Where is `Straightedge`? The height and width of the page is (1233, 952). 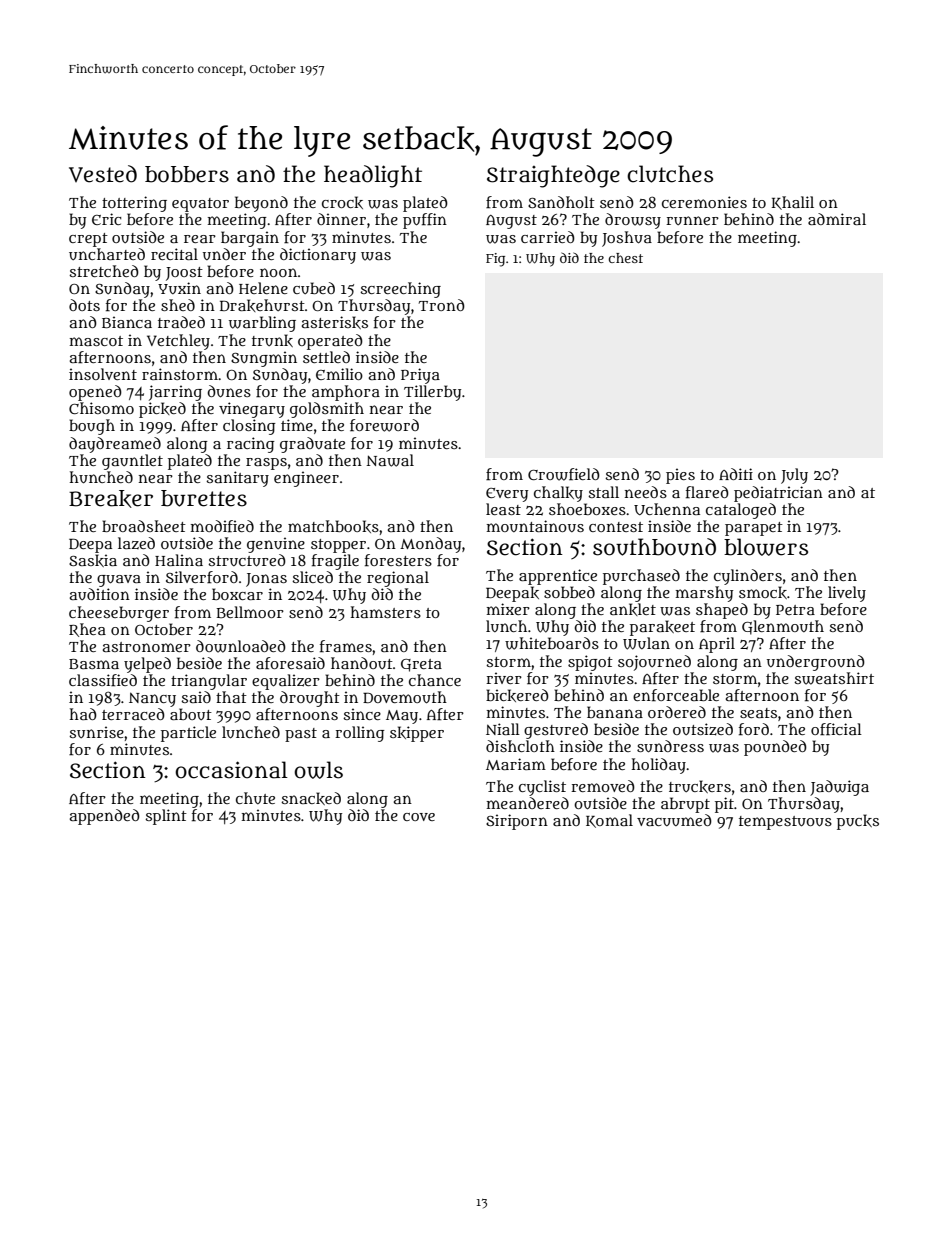 Straightedge is located at coordinates (553, 176).
